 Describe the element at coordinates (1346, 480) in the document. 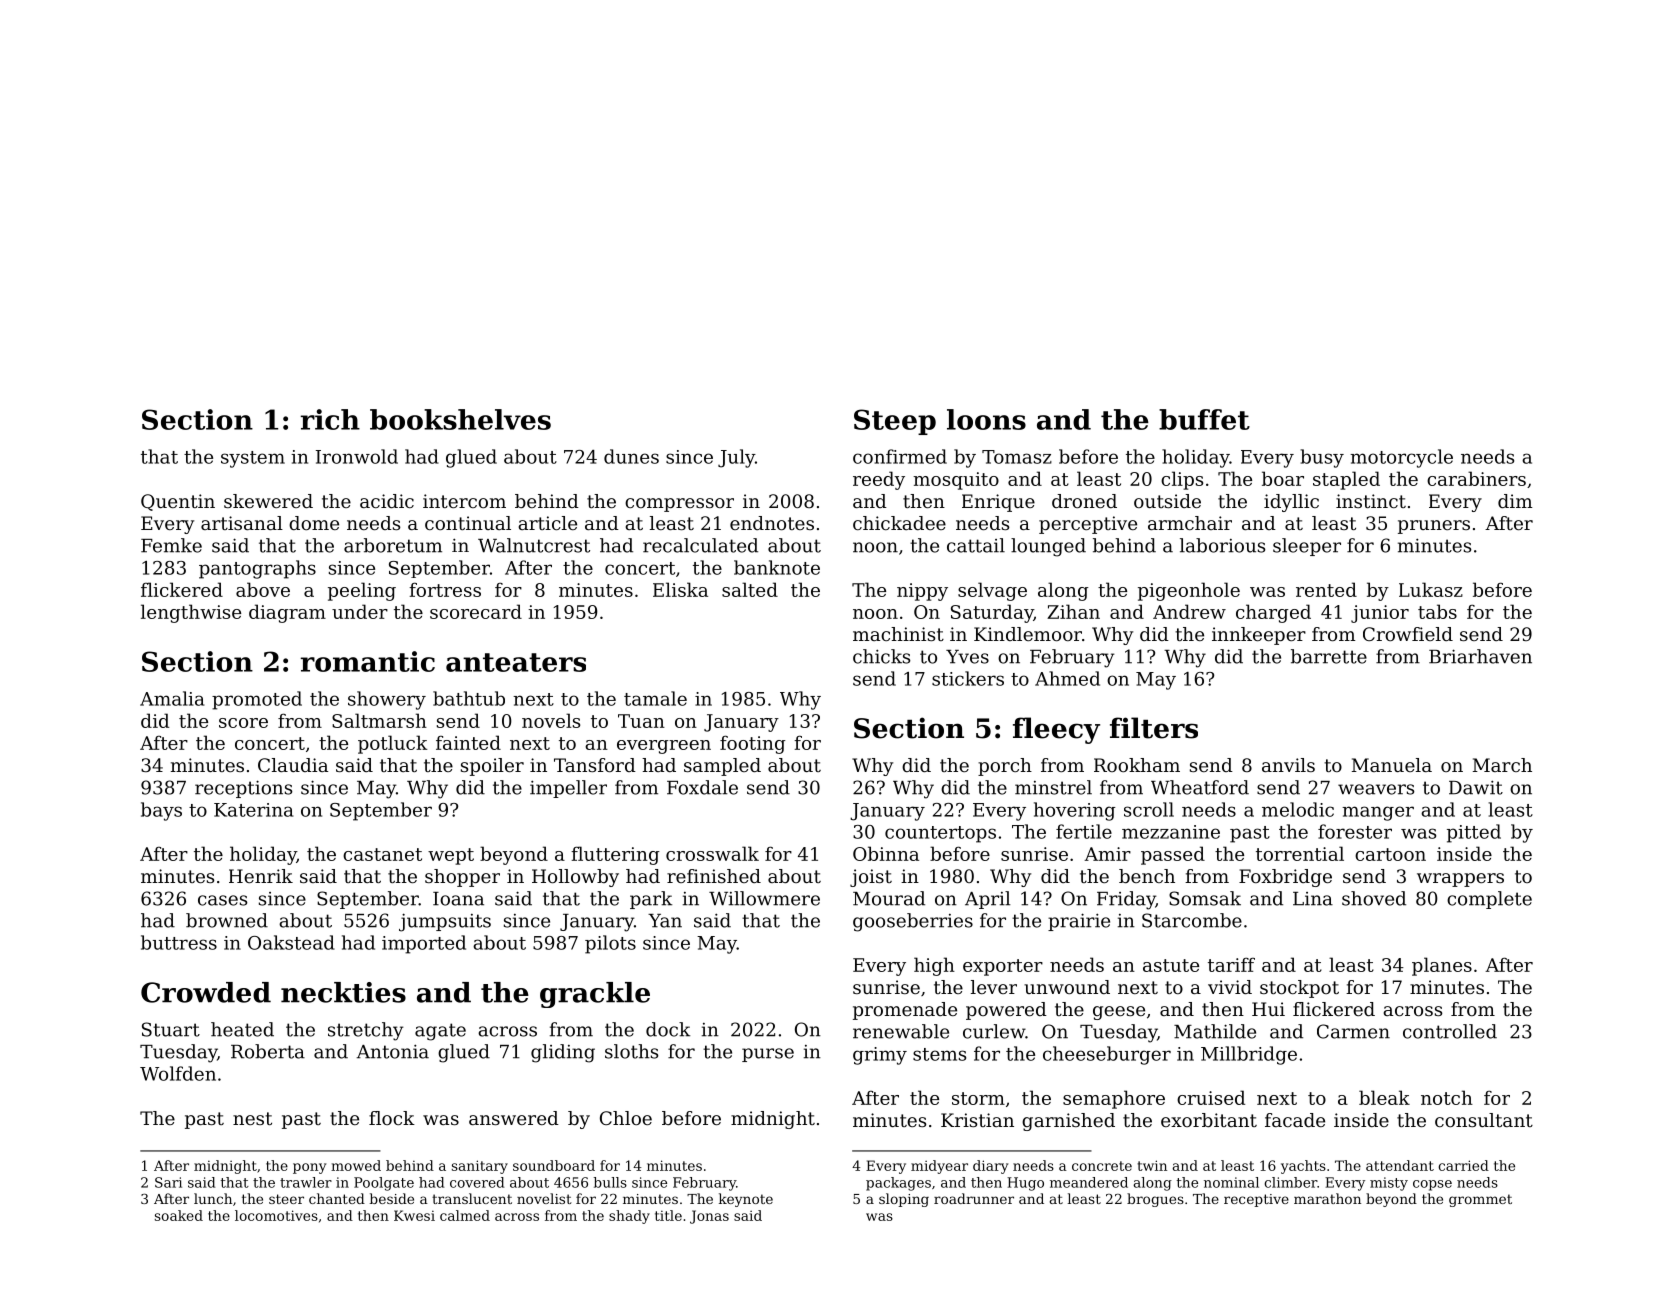

I see `stapled` at that location.
